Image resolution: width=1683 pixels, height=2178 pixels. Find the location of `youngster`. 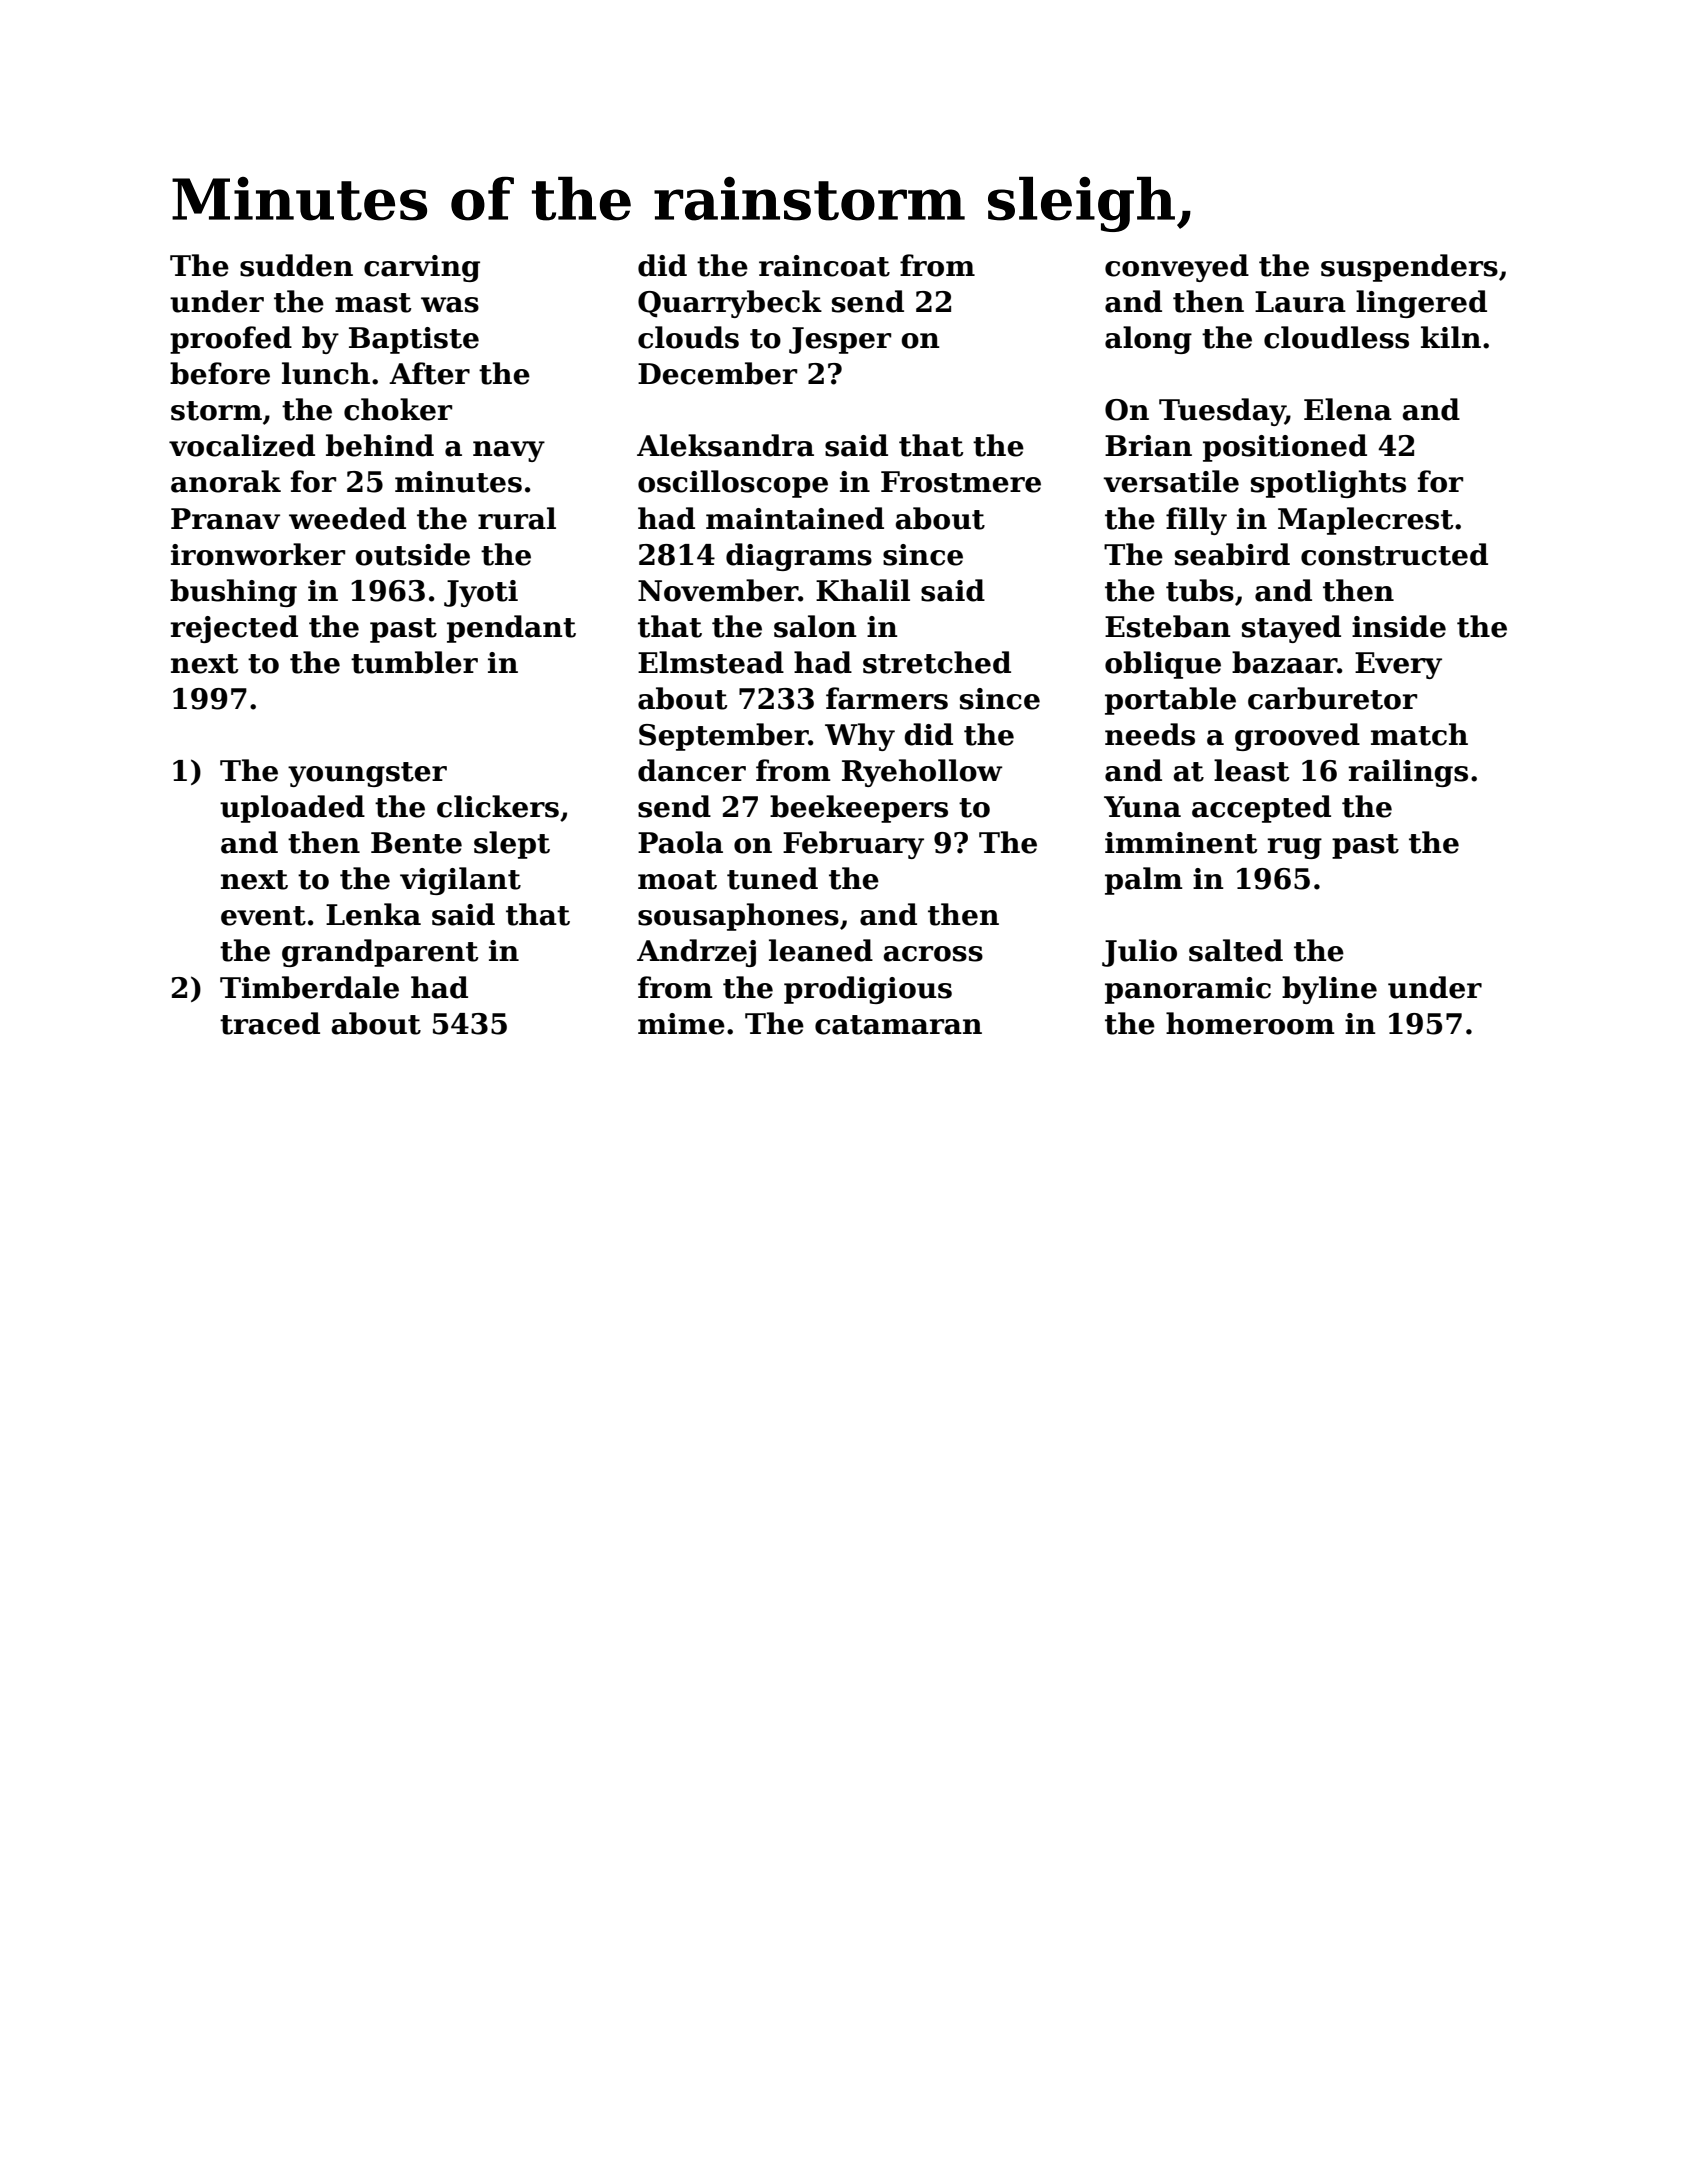

youngster is located at coordinates (367, 774).
